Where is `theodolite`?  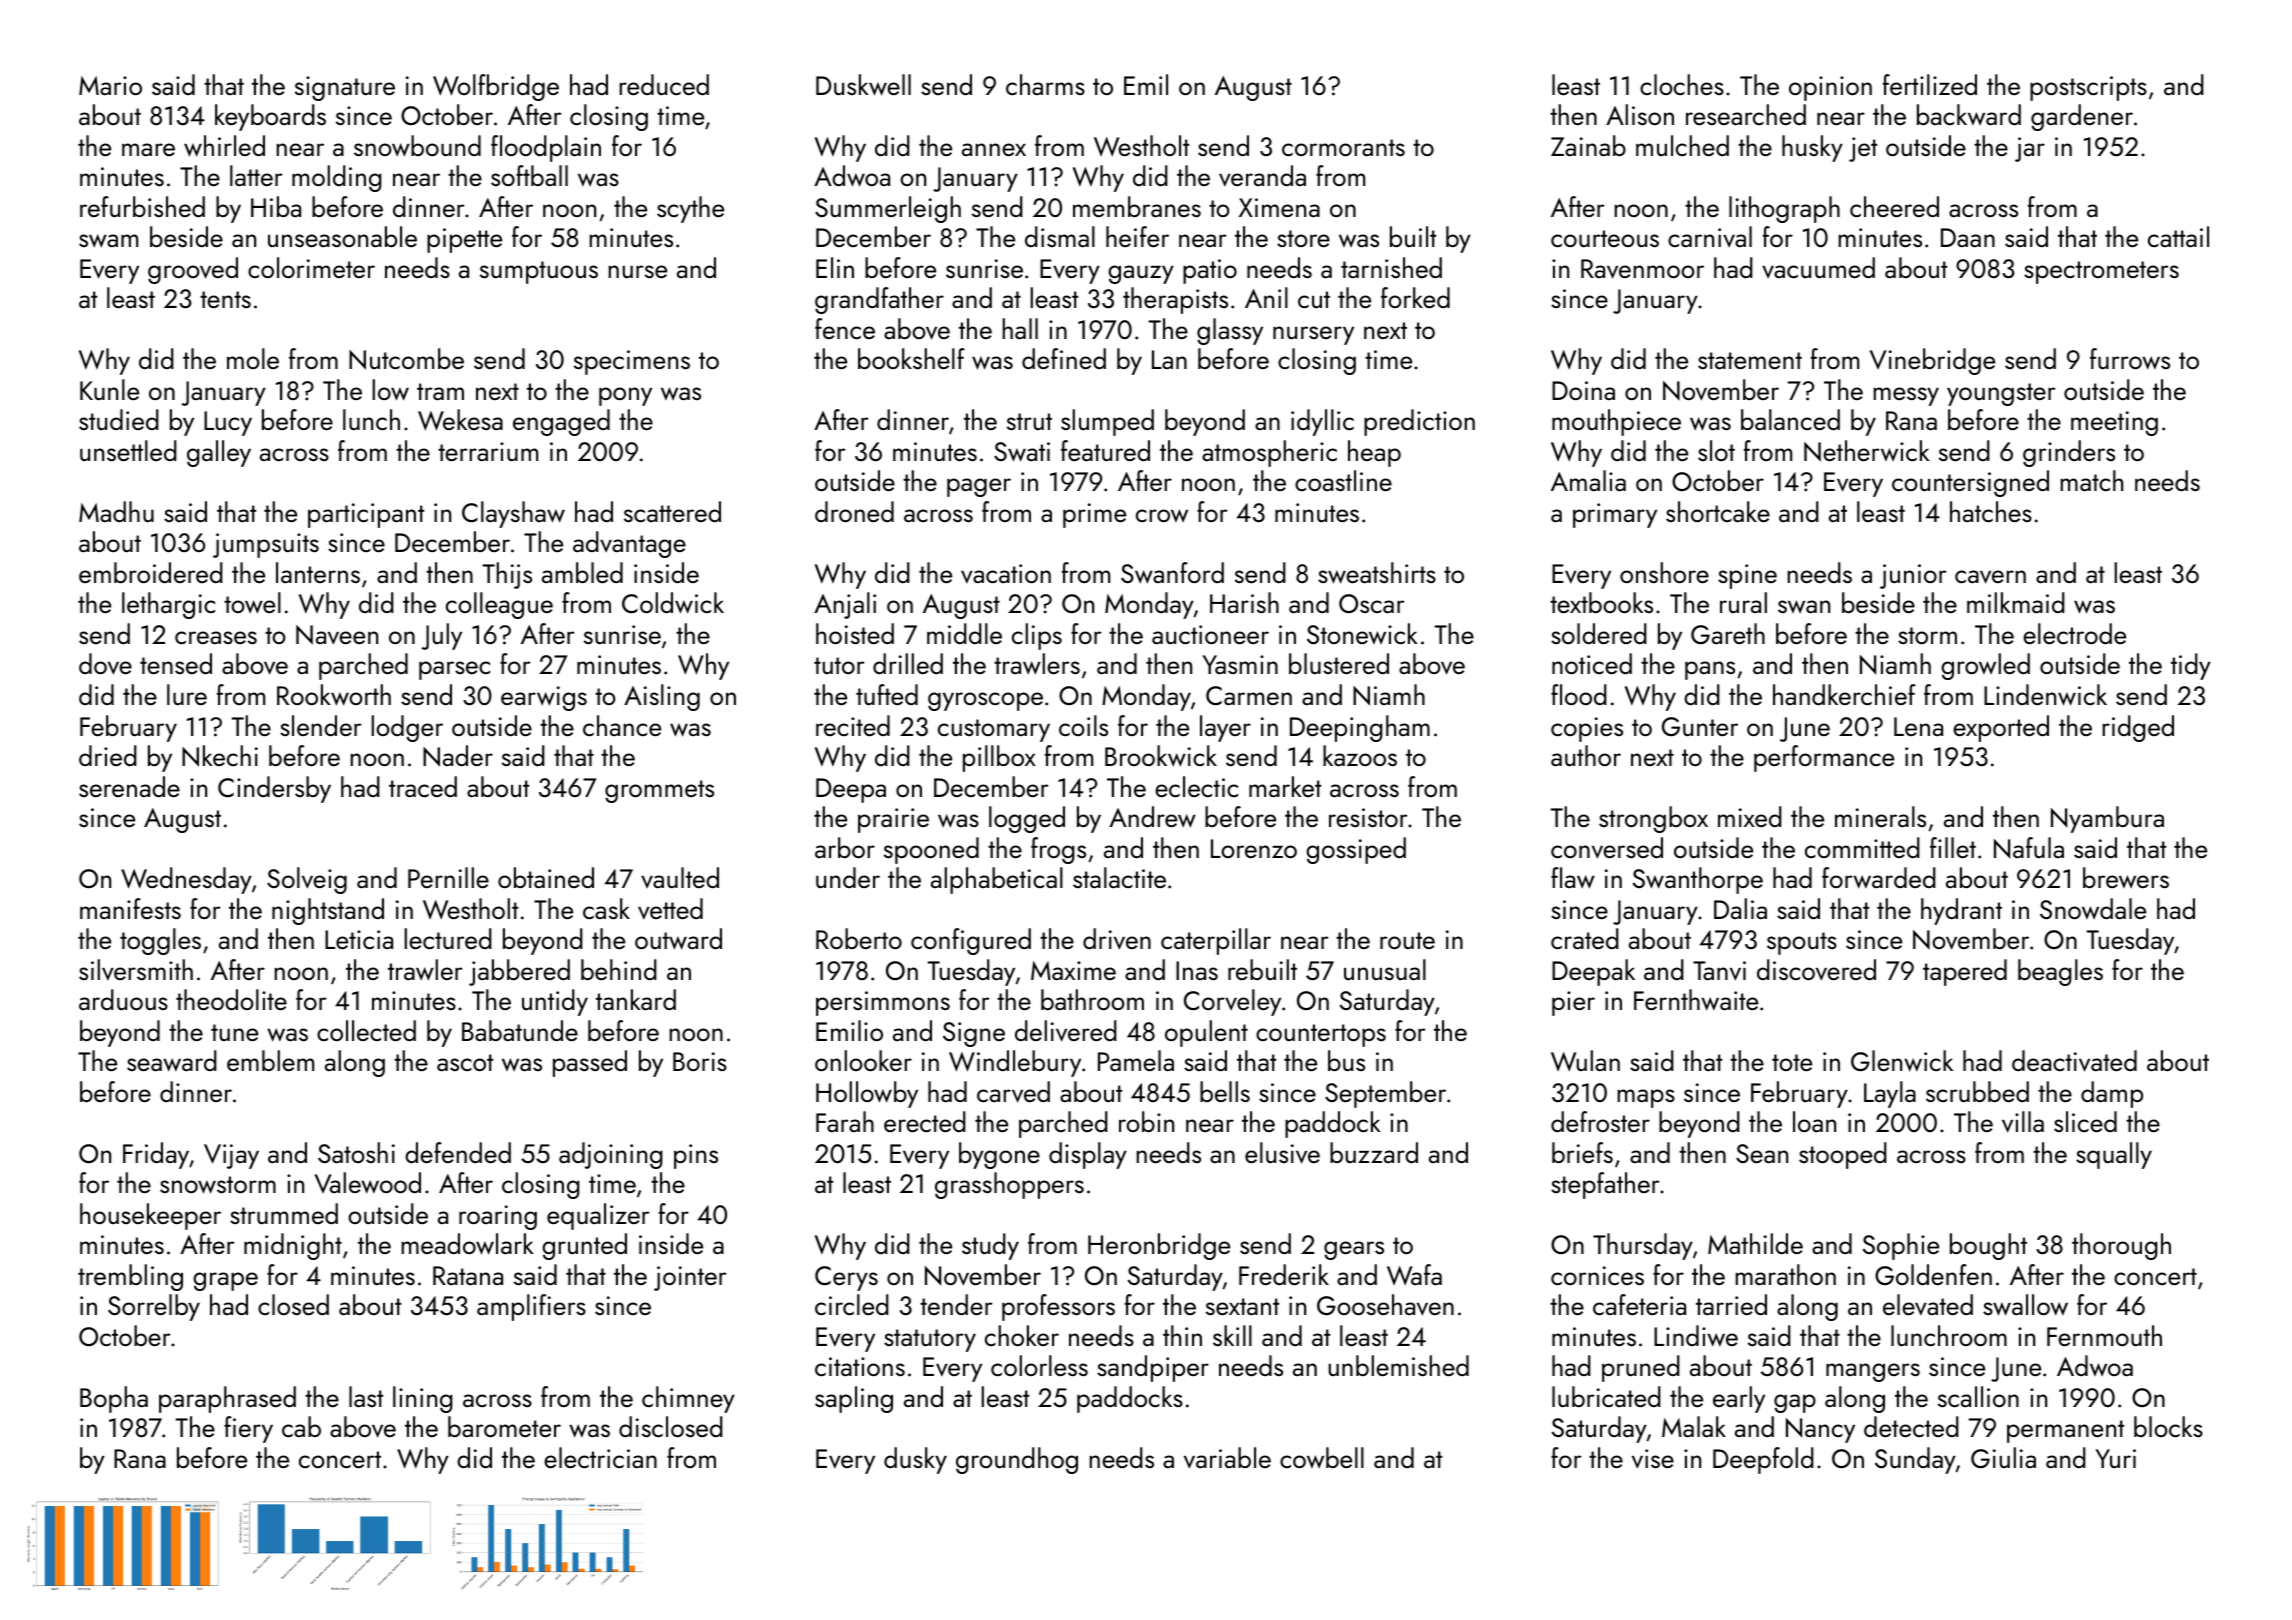
theodolite is located at coordinates (231, 999).
